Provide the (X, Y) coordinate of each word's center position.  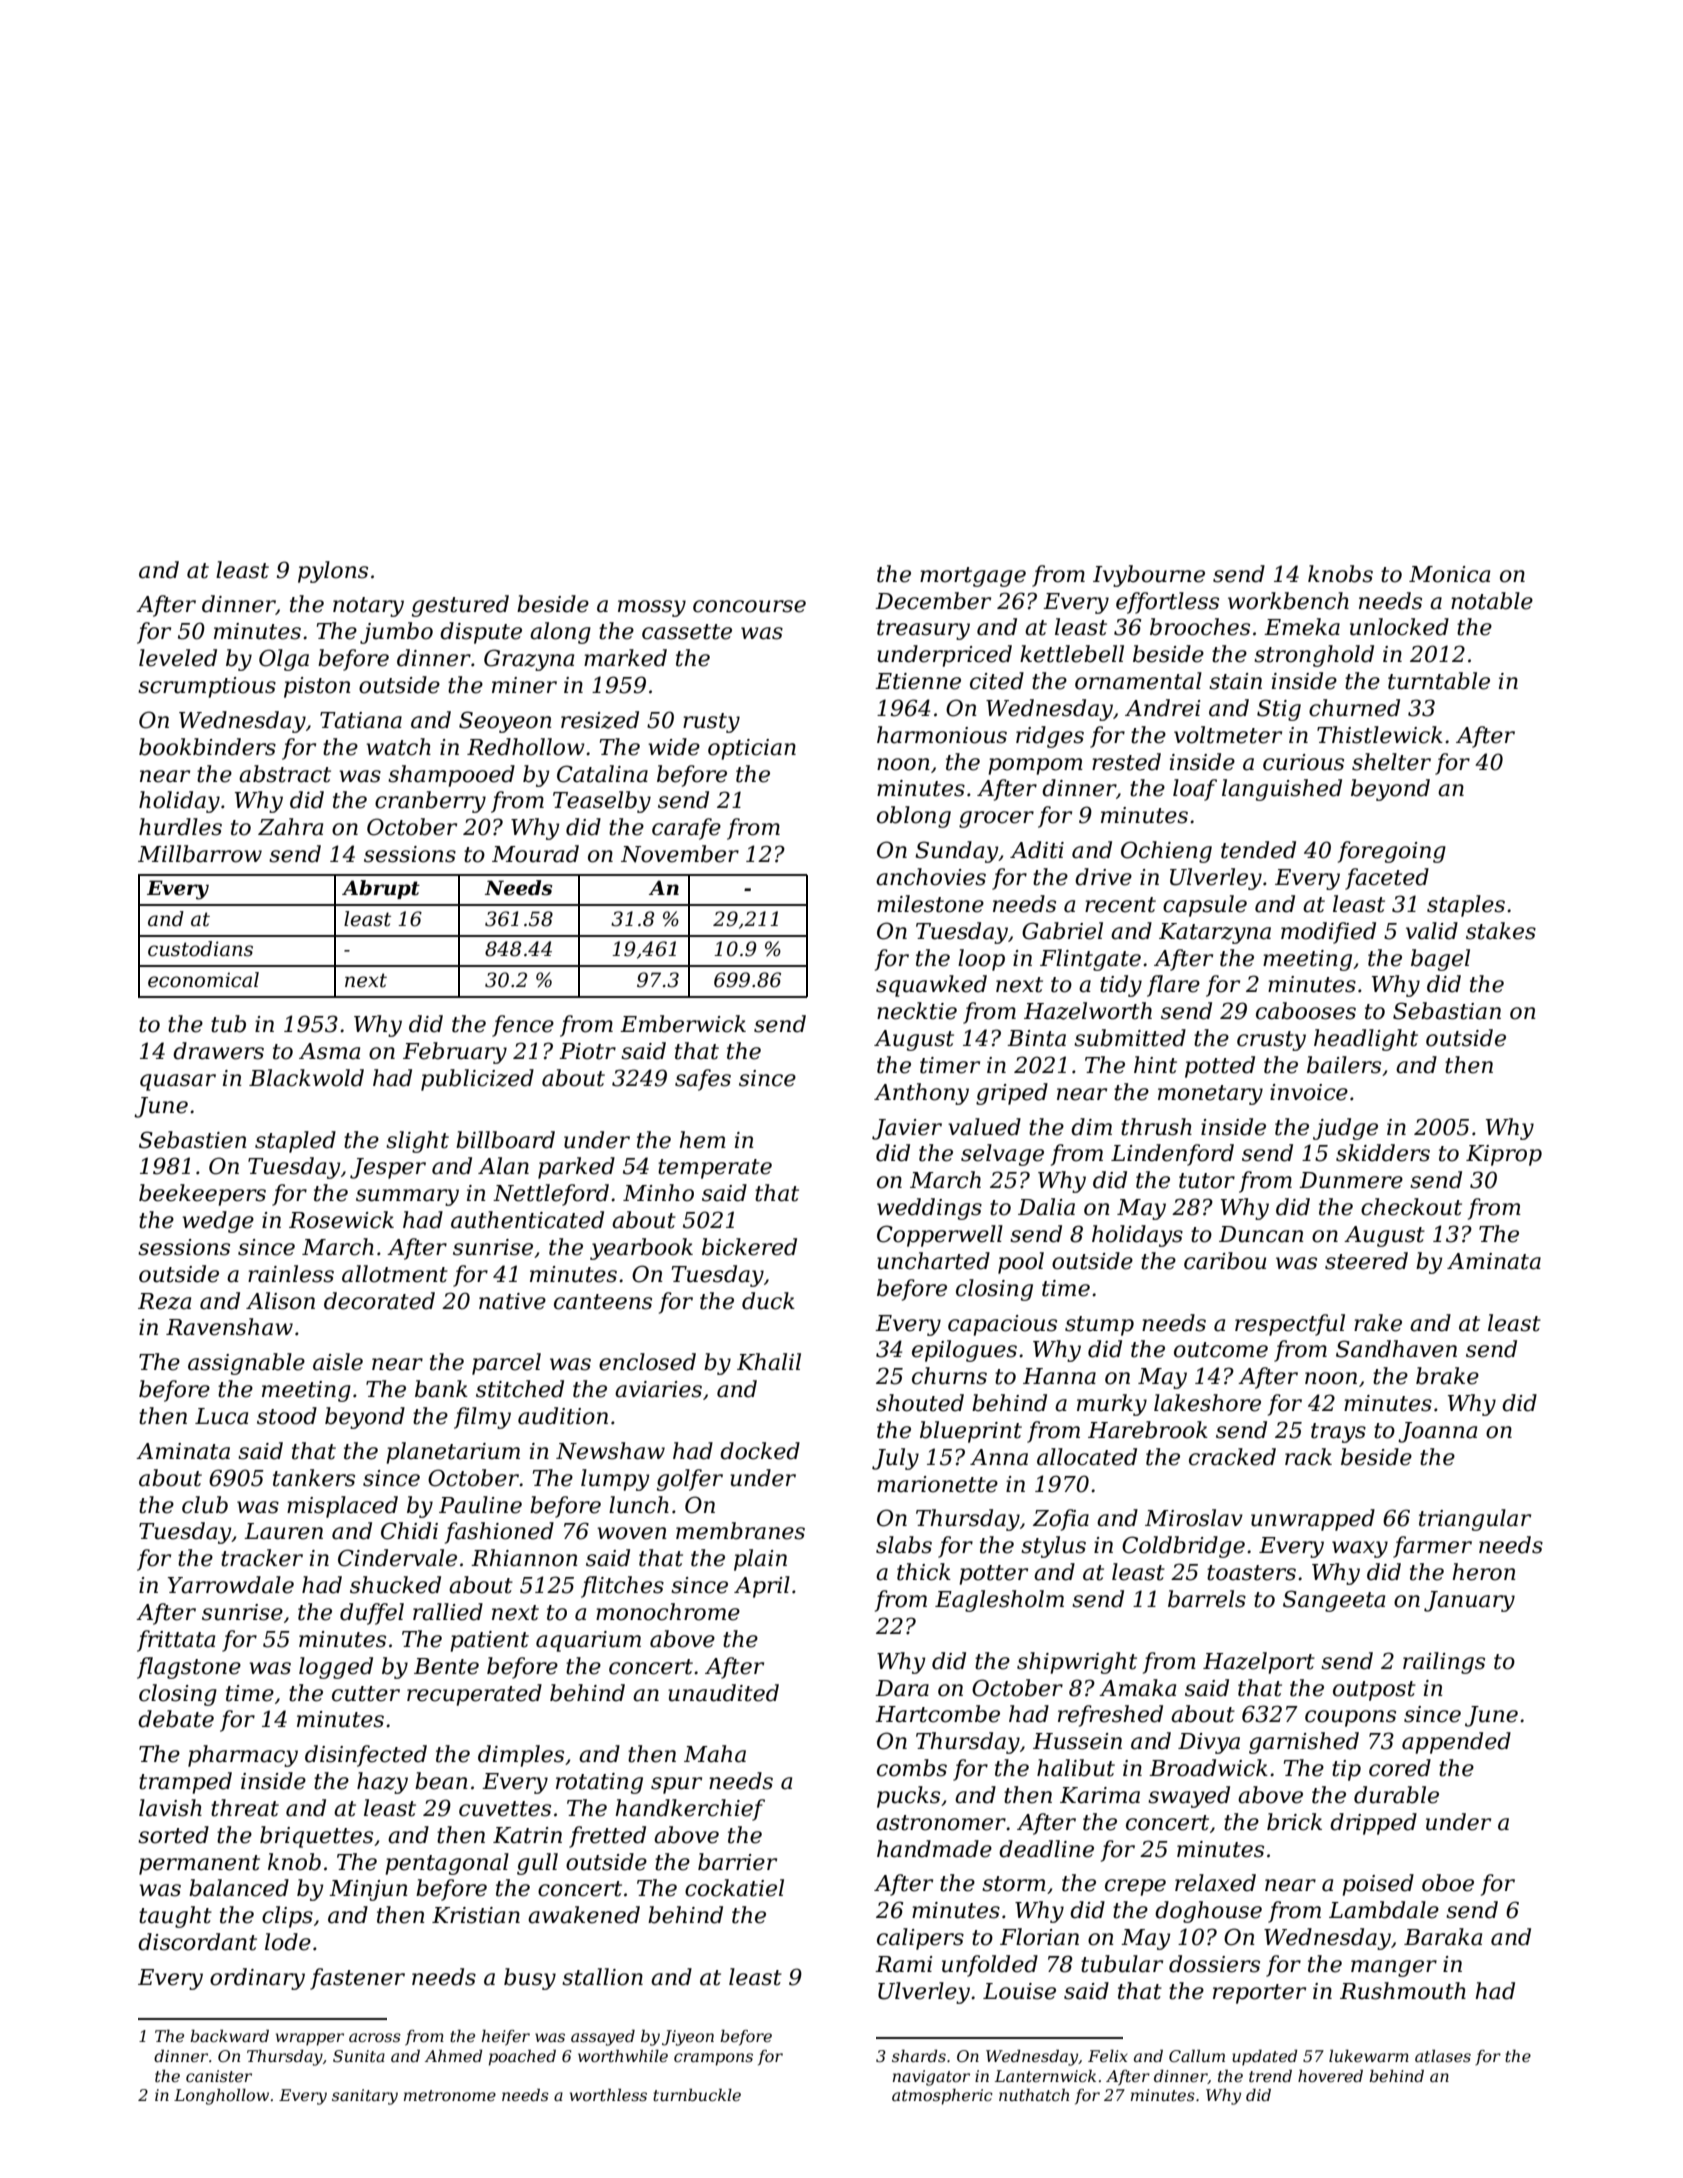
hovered (1330, 2076)
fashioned (499, 1533)
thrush (1156, 1127)
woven (632, 1533)
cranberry (430, 802)
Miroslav (1194, 1518)
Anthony (921, 1094)
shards (919, 2056)
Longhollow (221, 2097)
